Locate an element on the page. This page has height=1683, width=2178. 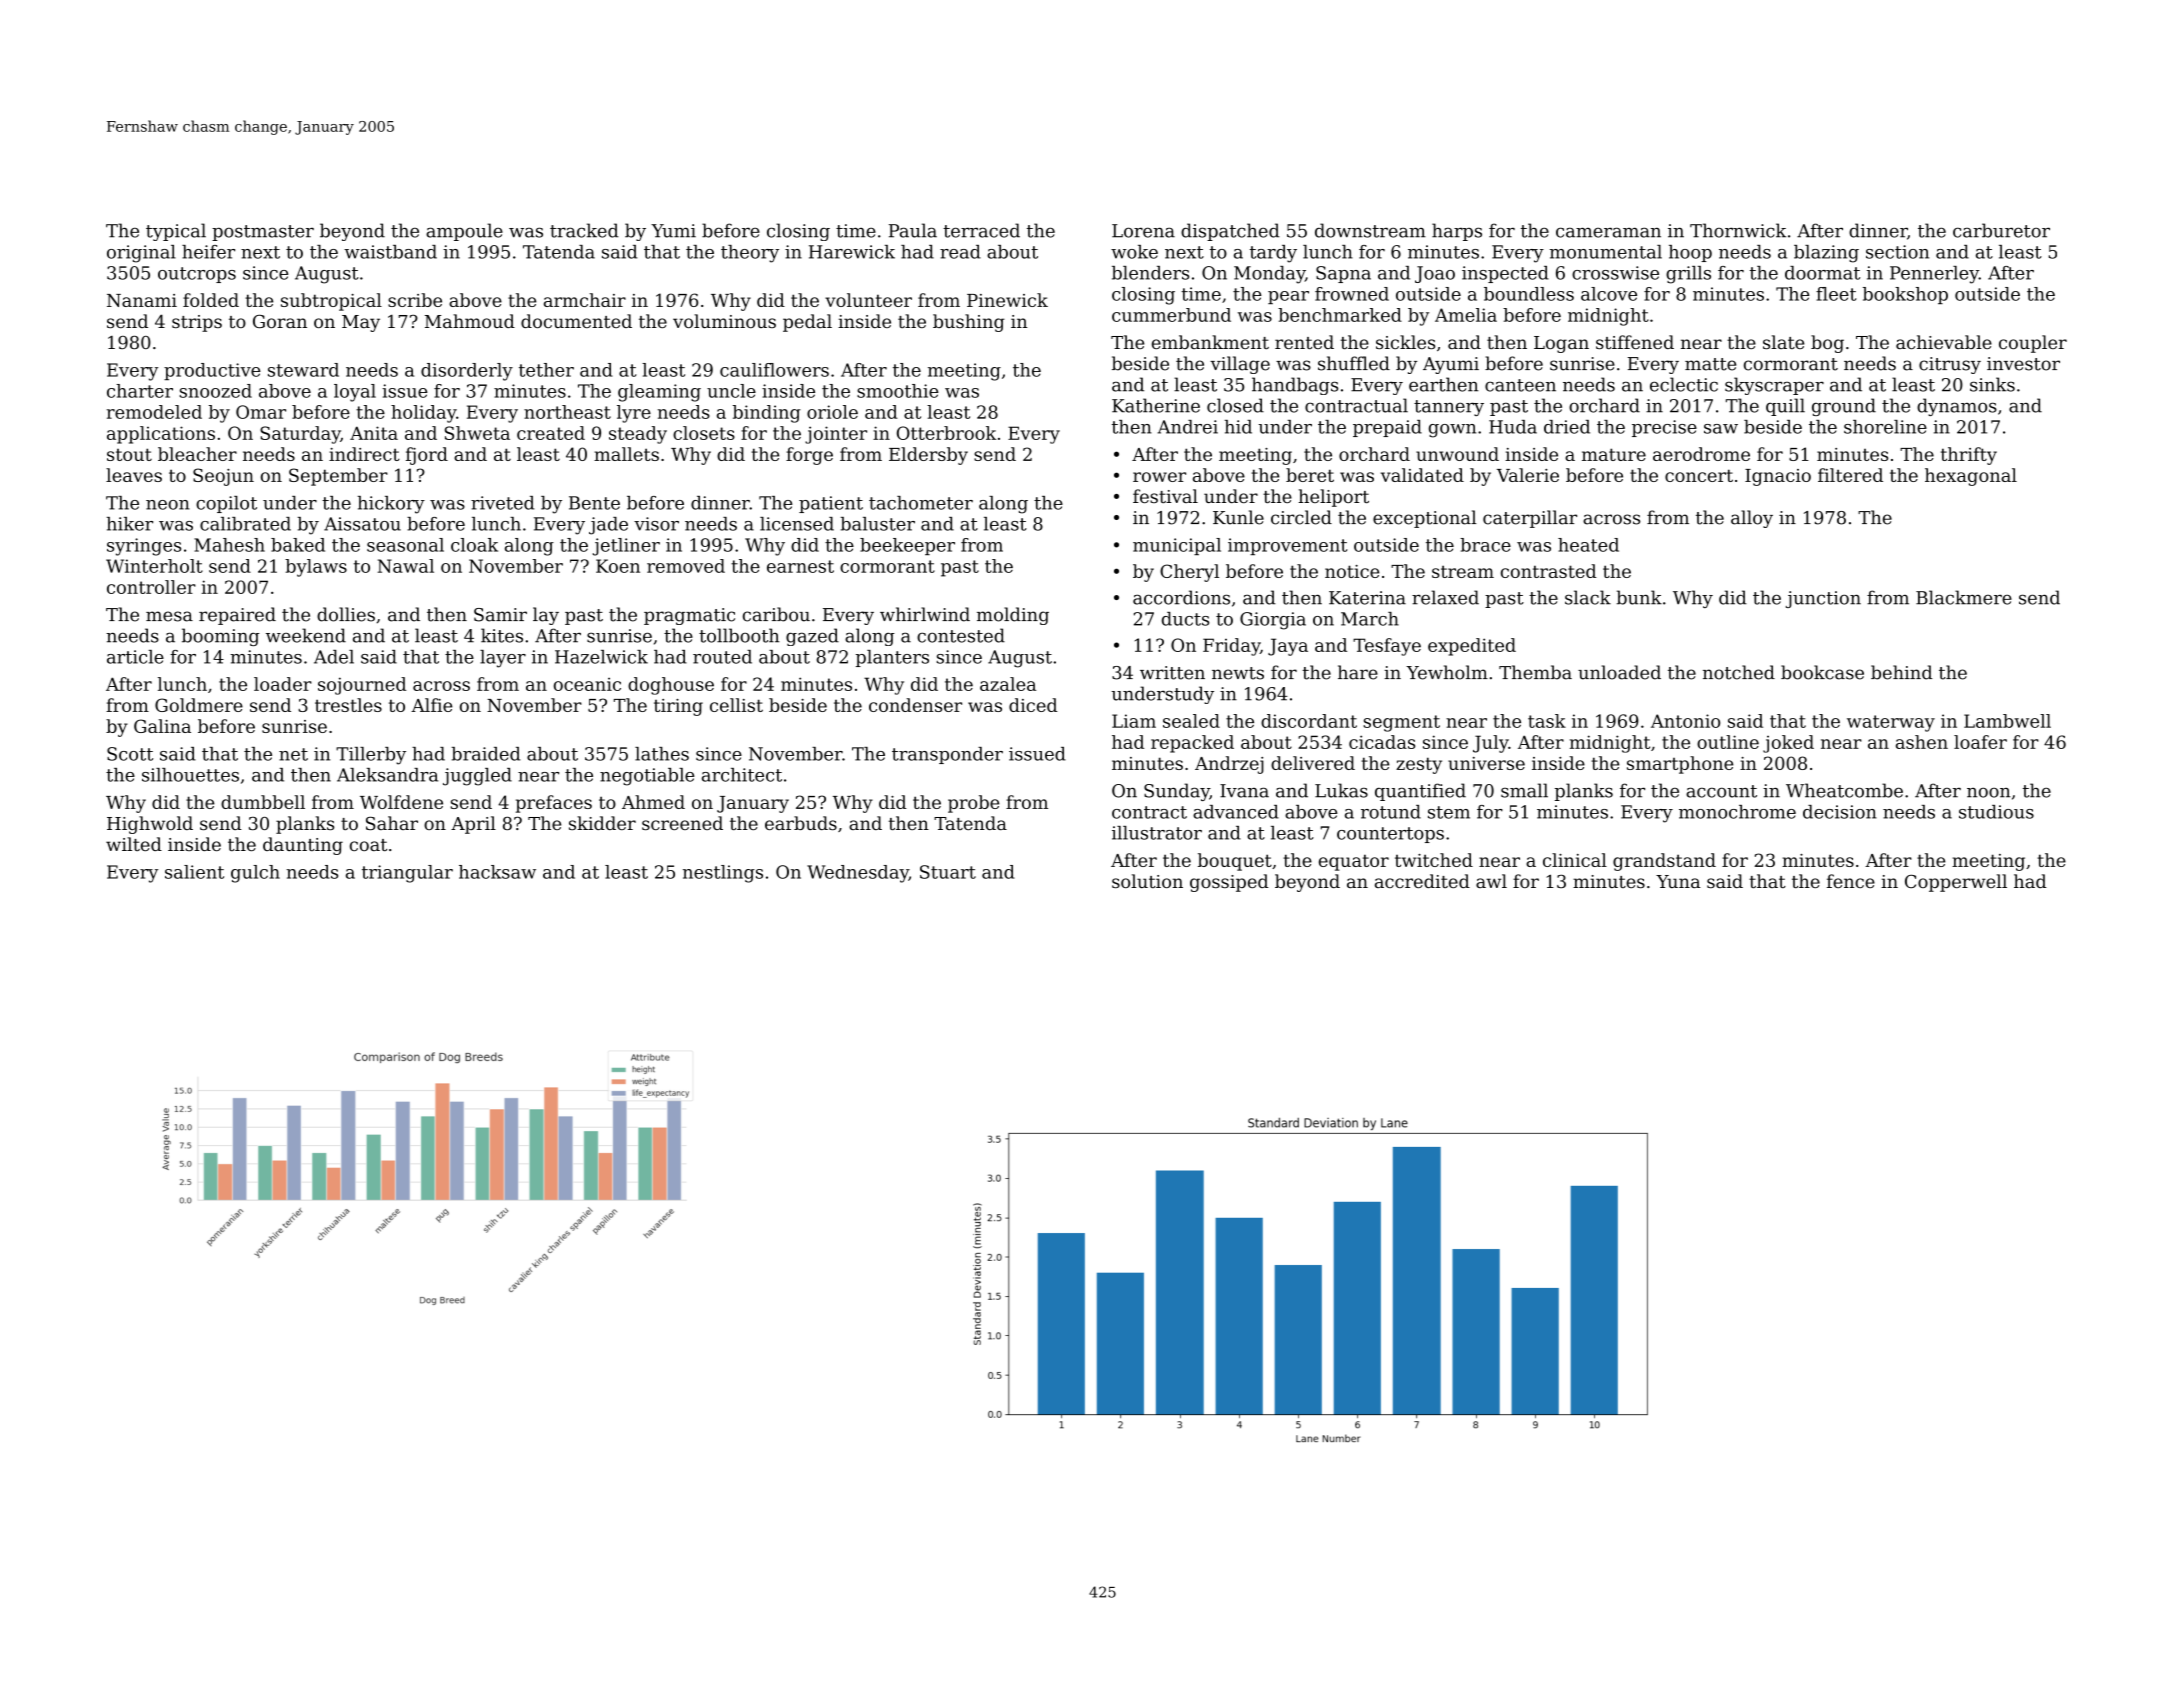
caterpillar is located at coordinates (1530, 519).
